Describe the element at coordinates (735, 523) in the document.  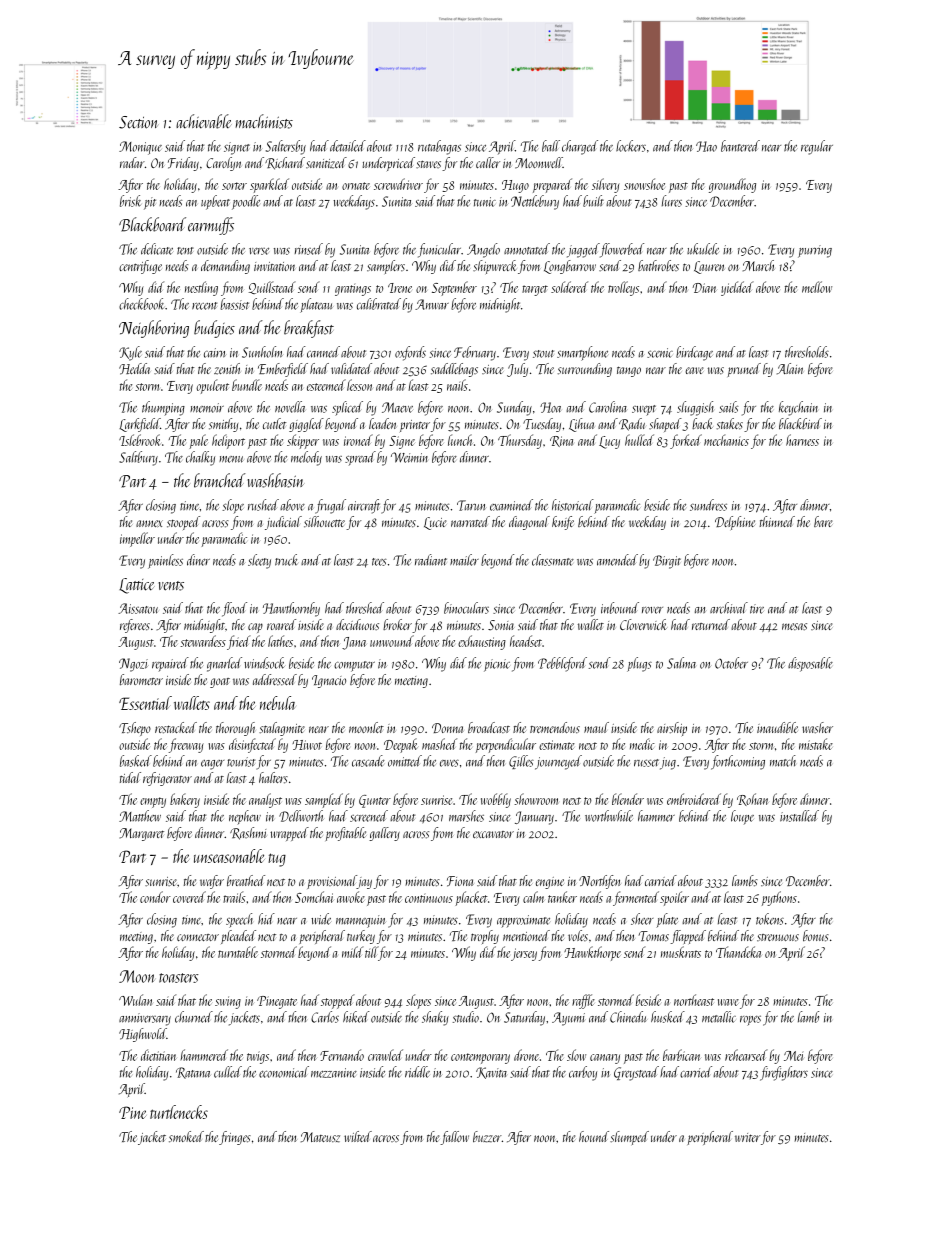
I see `Delphine` at that location.
